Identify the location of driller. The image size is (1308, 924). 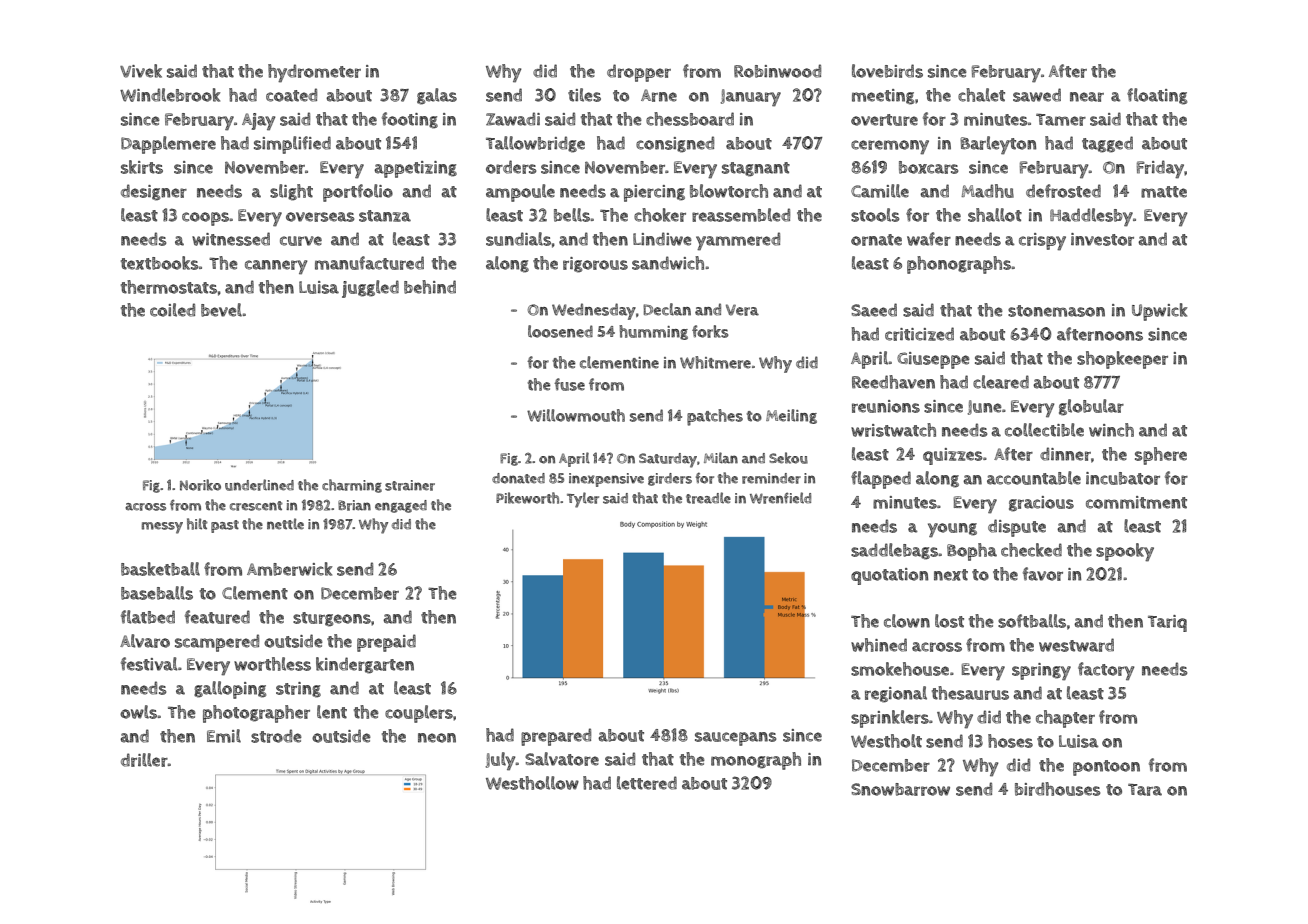
(144, 760).
